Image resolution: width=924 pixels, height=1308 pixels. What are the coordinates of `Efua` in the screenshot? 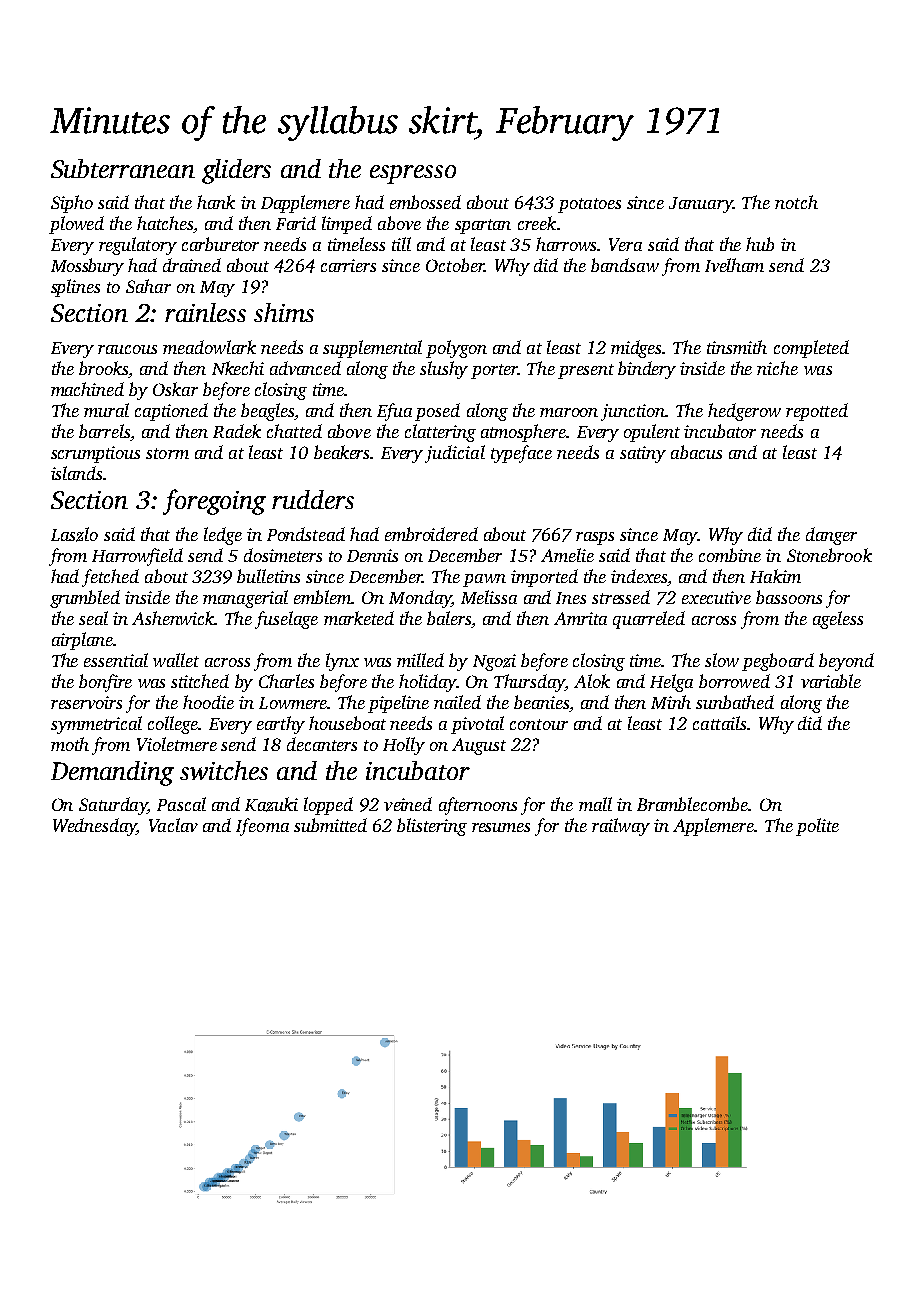 It's located at (394, 412).
